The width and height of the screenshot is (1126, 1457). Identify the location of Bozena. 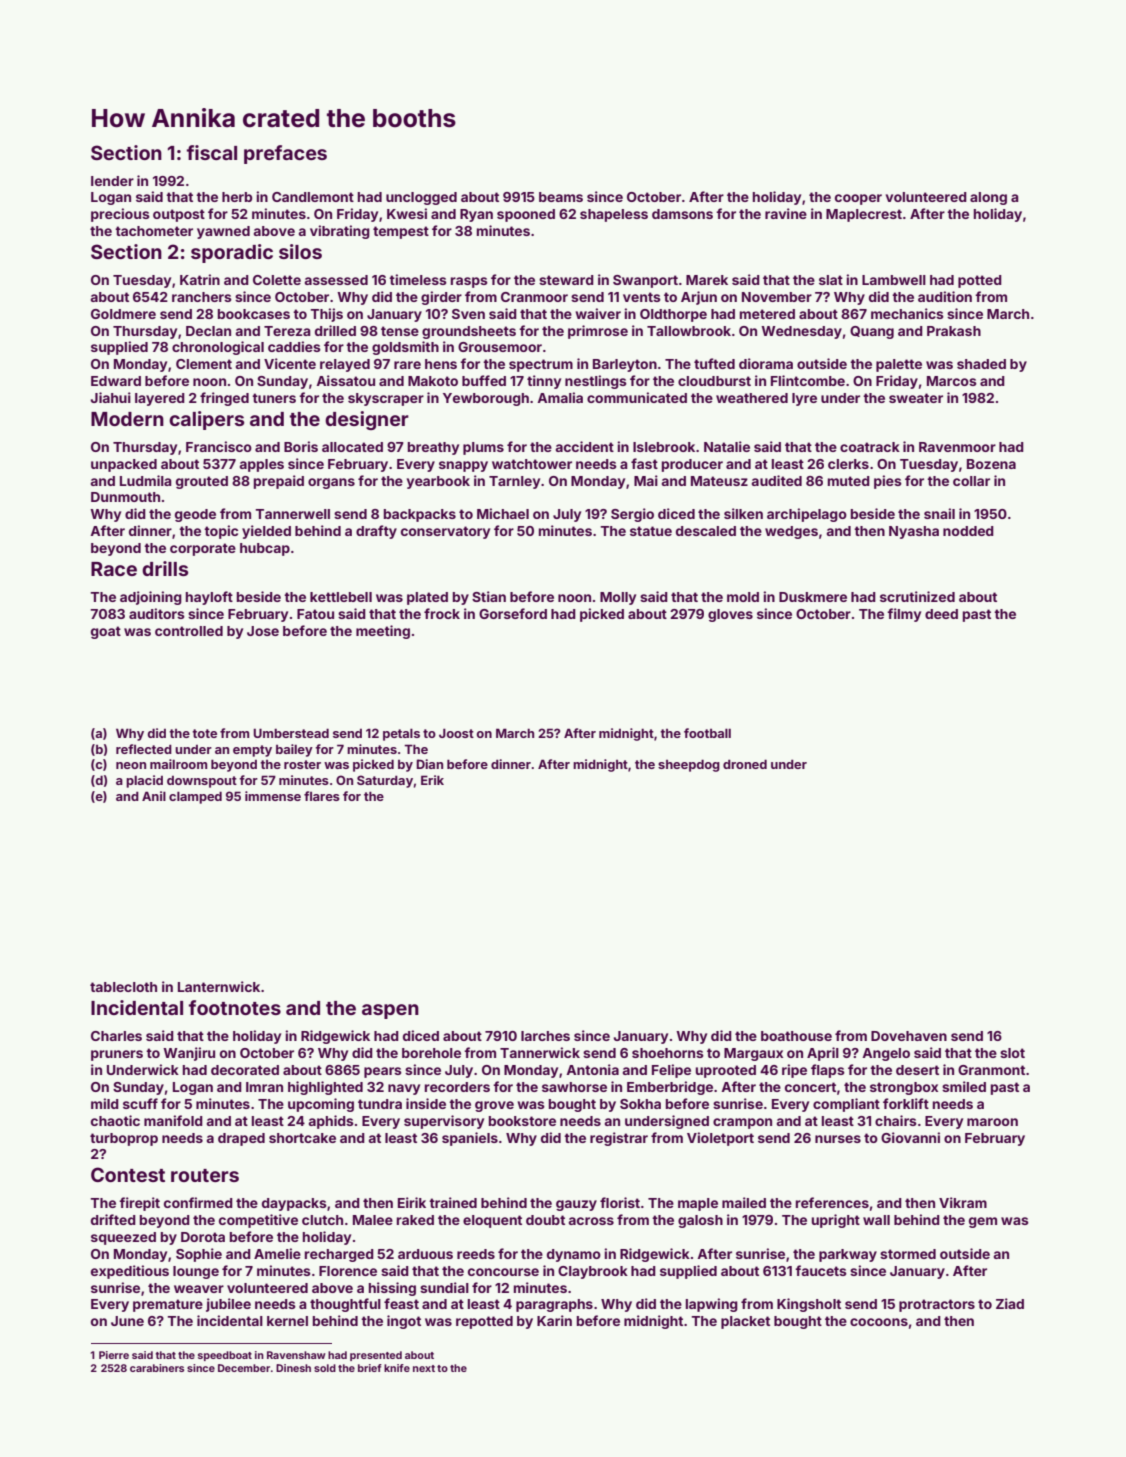
(991, 464).
